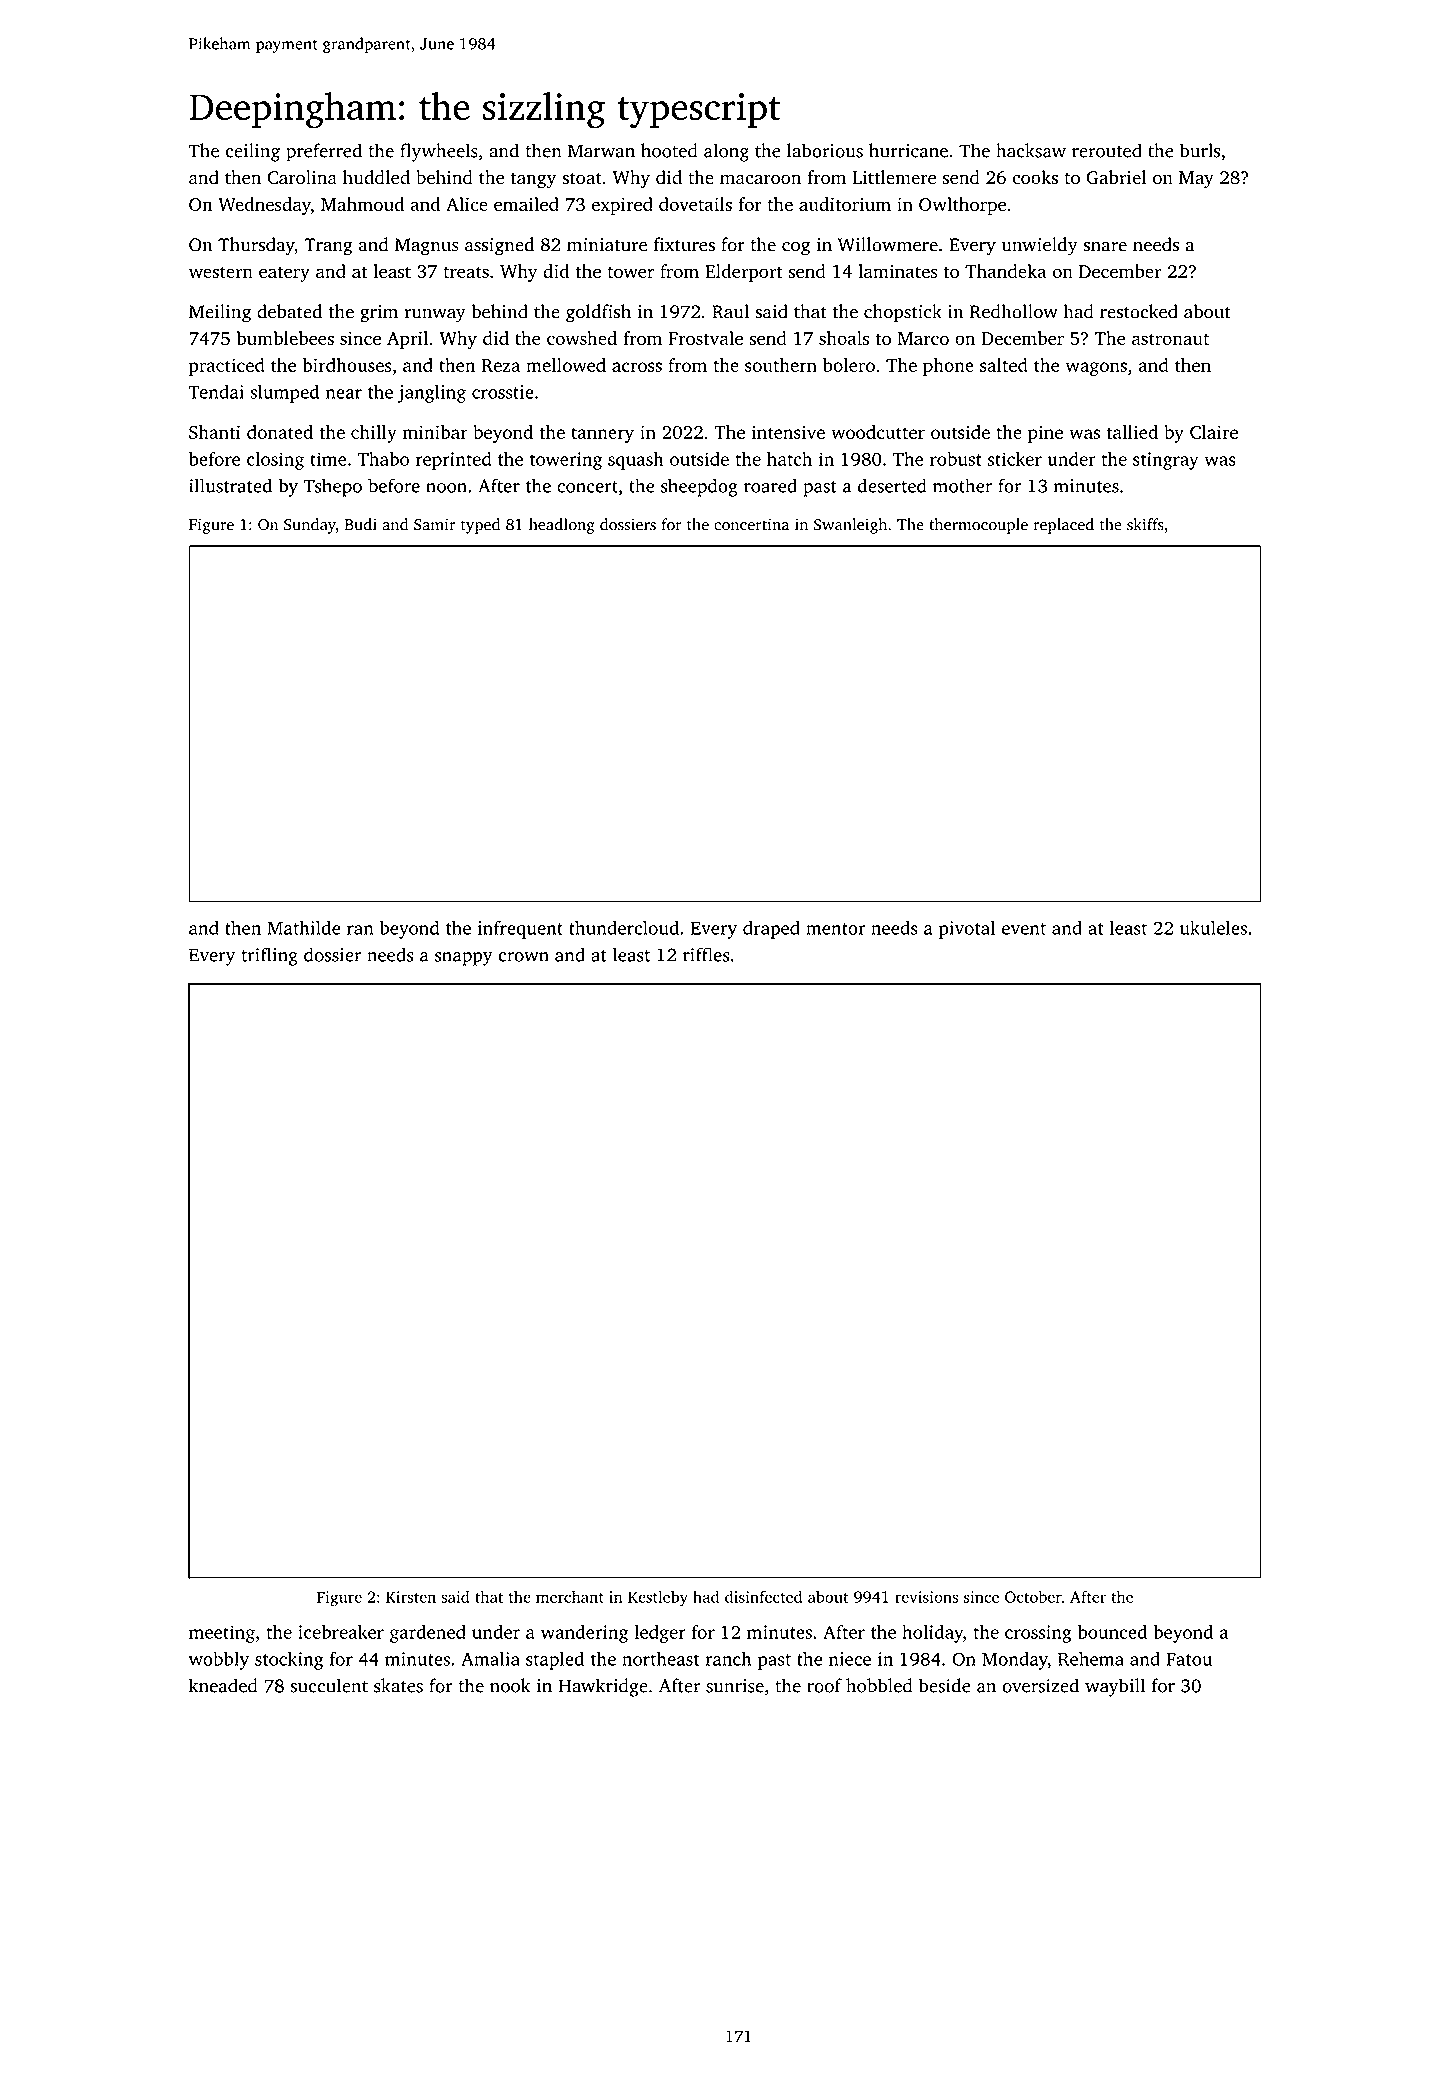 The image size is (1450, 2100). What do you see at coordinates (1064, 526) in the page?
I see `replaced` at bounding box center [1064, 526].
